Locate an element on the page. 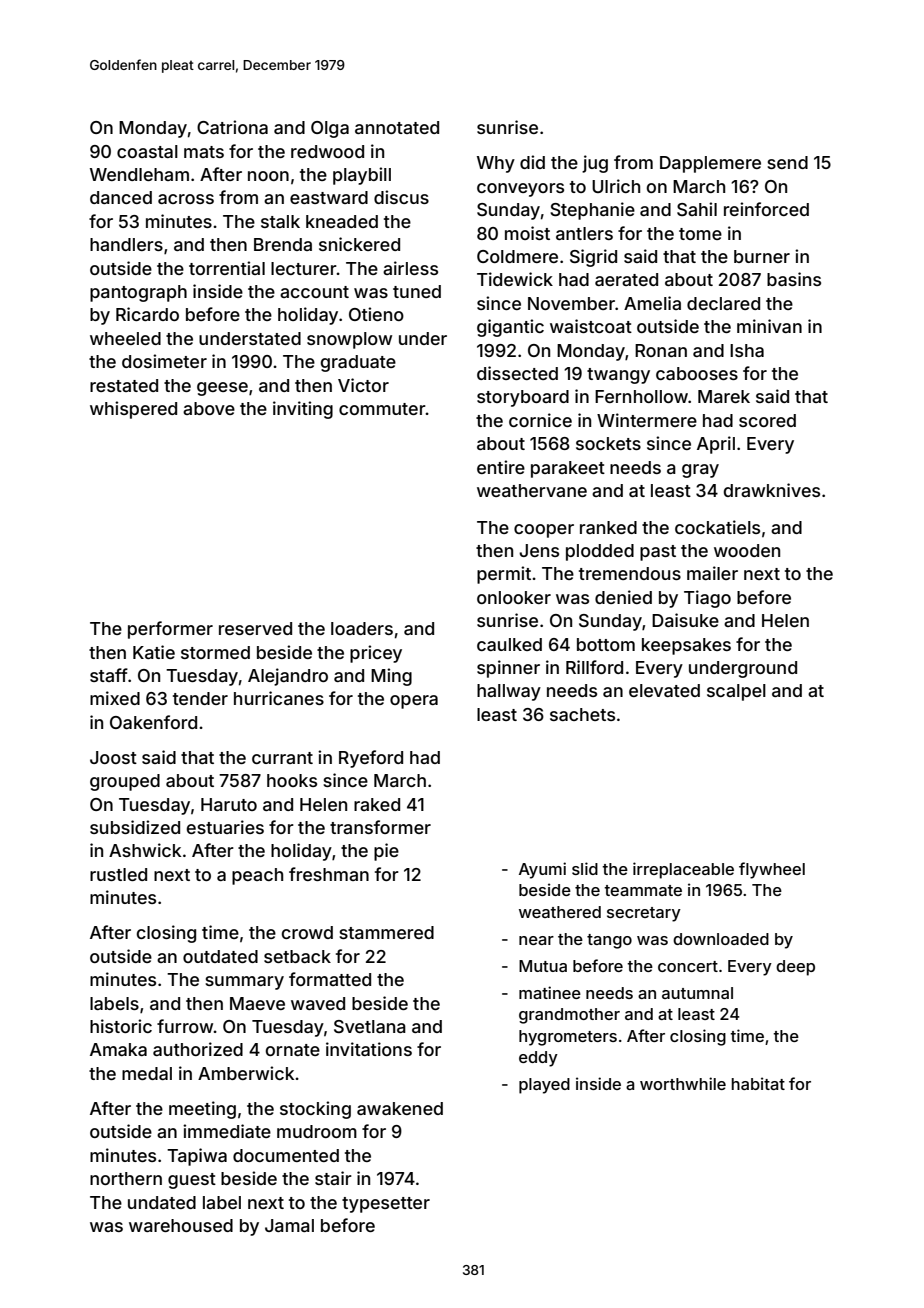  scalpel is located at coordinates (736, 692).
